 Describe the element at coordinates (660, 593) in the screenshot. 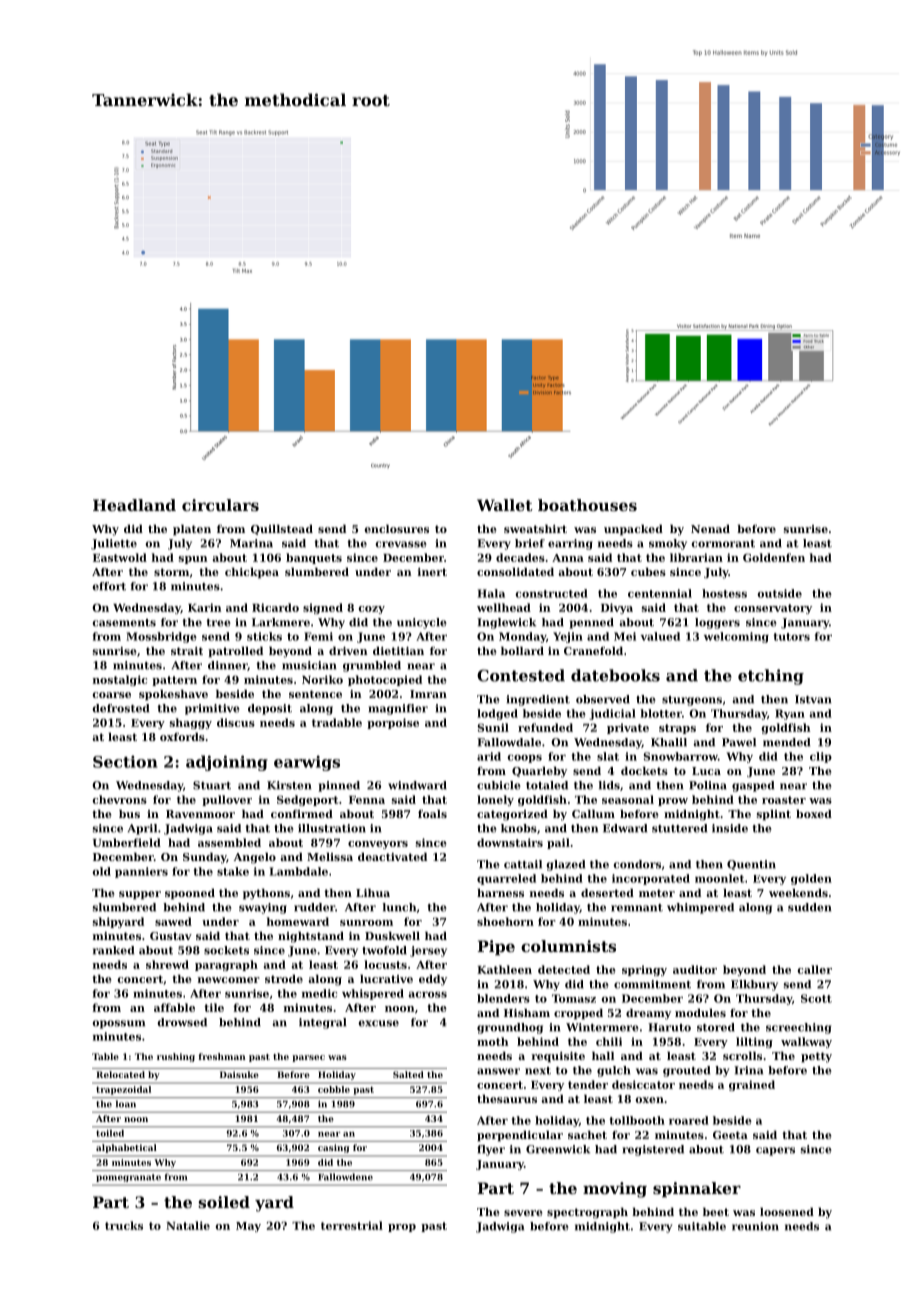

I see `centennial` at that location.
